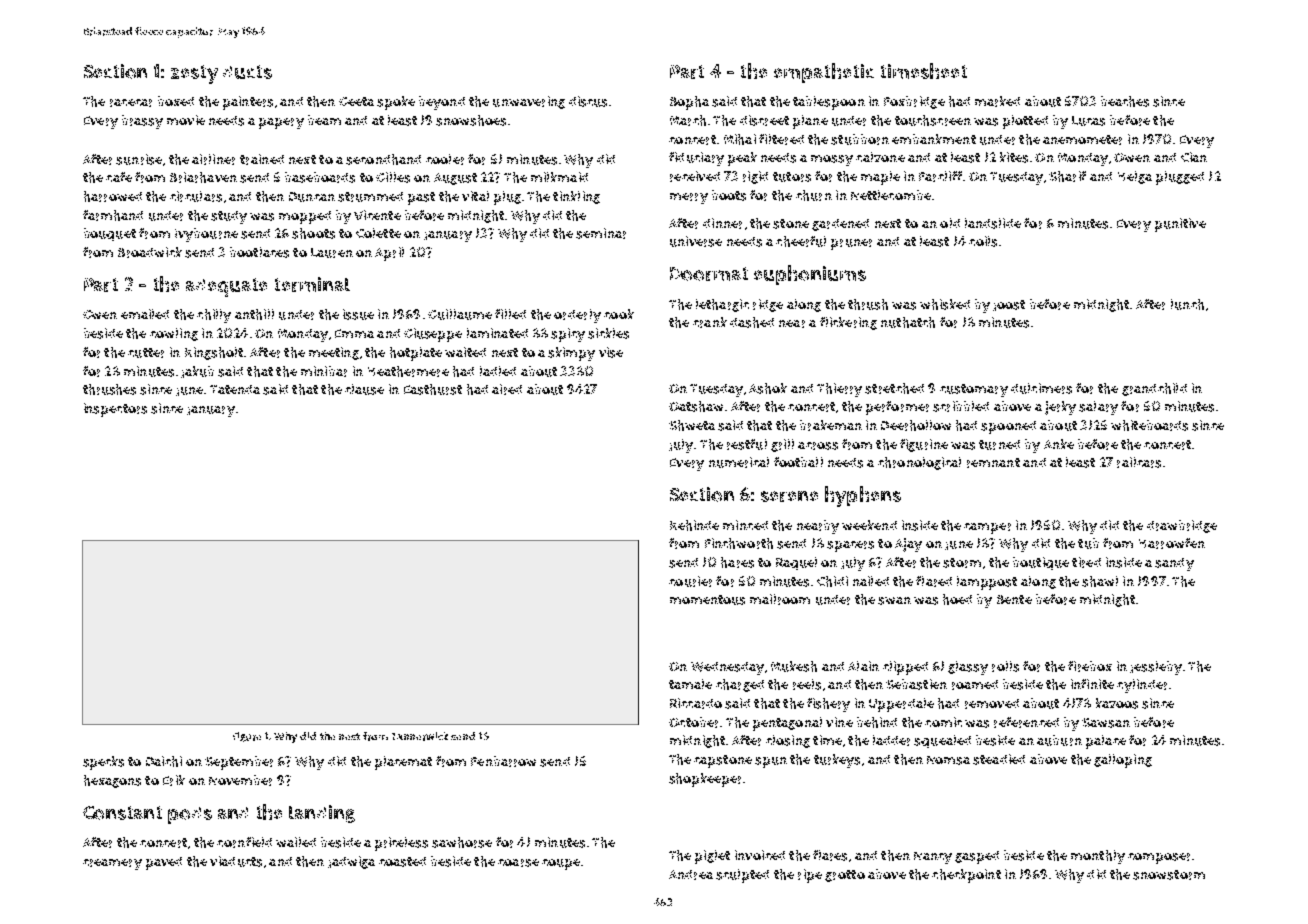 This image has height=924, width=1308. I want to click on unwavering, so click(529, 102).
